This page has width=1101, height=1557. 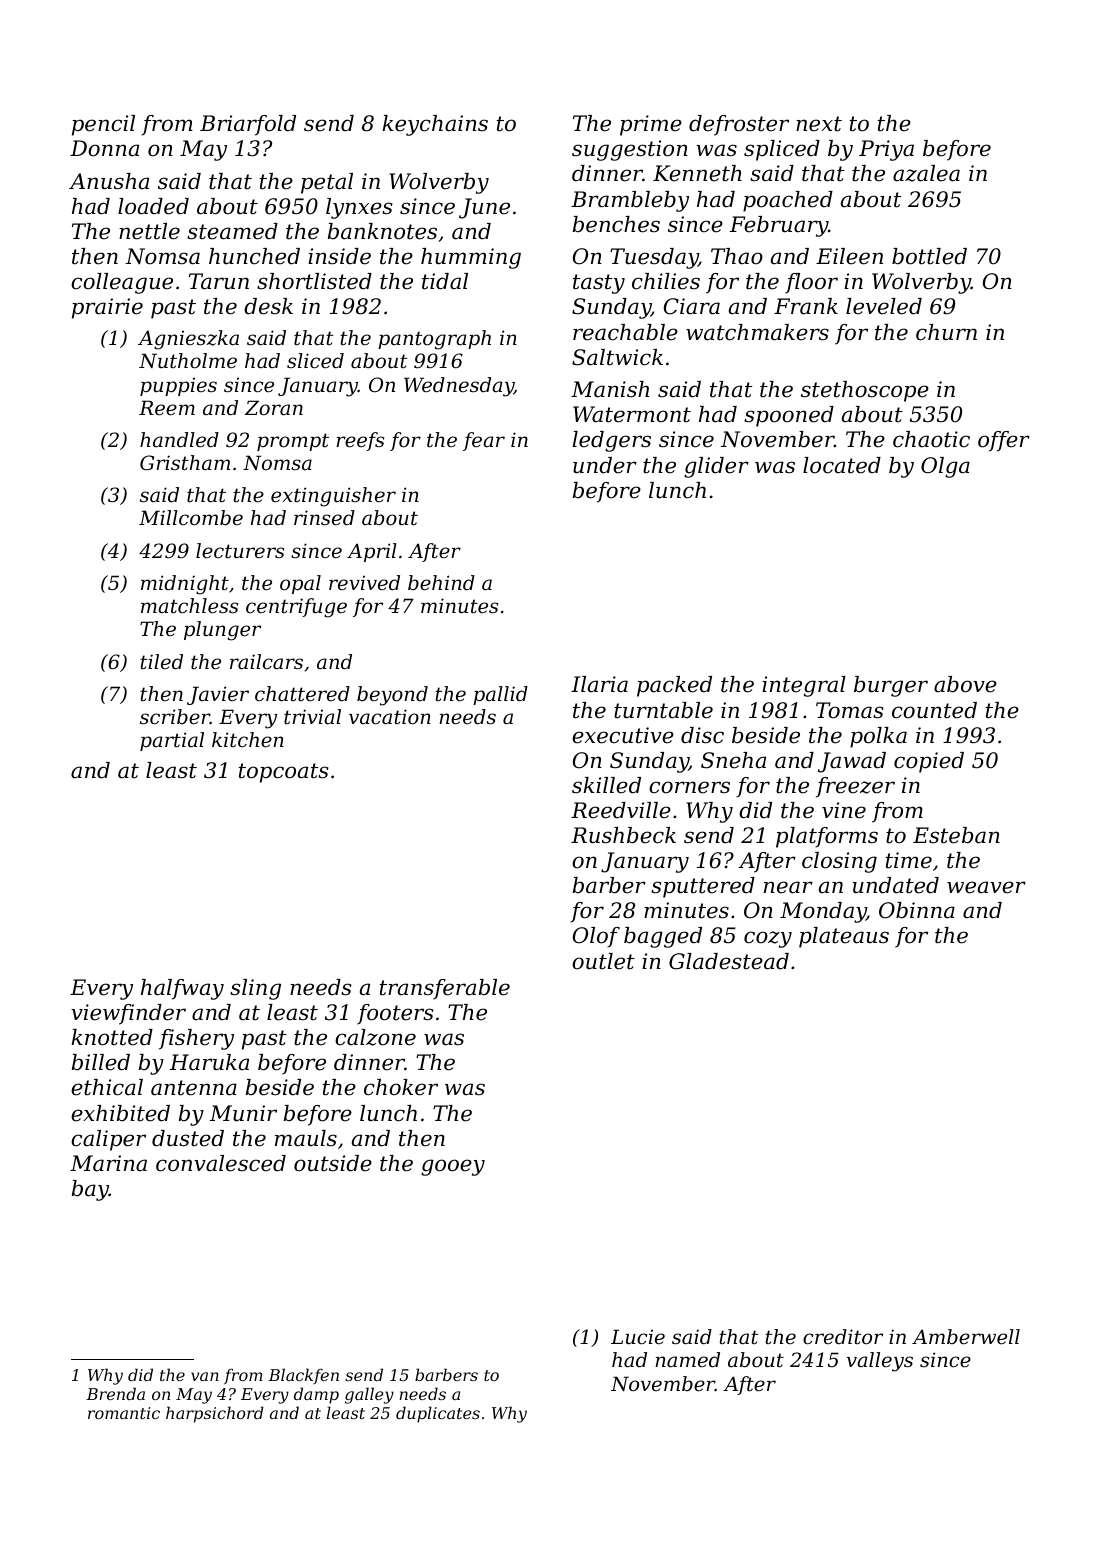 I want to click on plateaus, so click(x=844, y=937).
